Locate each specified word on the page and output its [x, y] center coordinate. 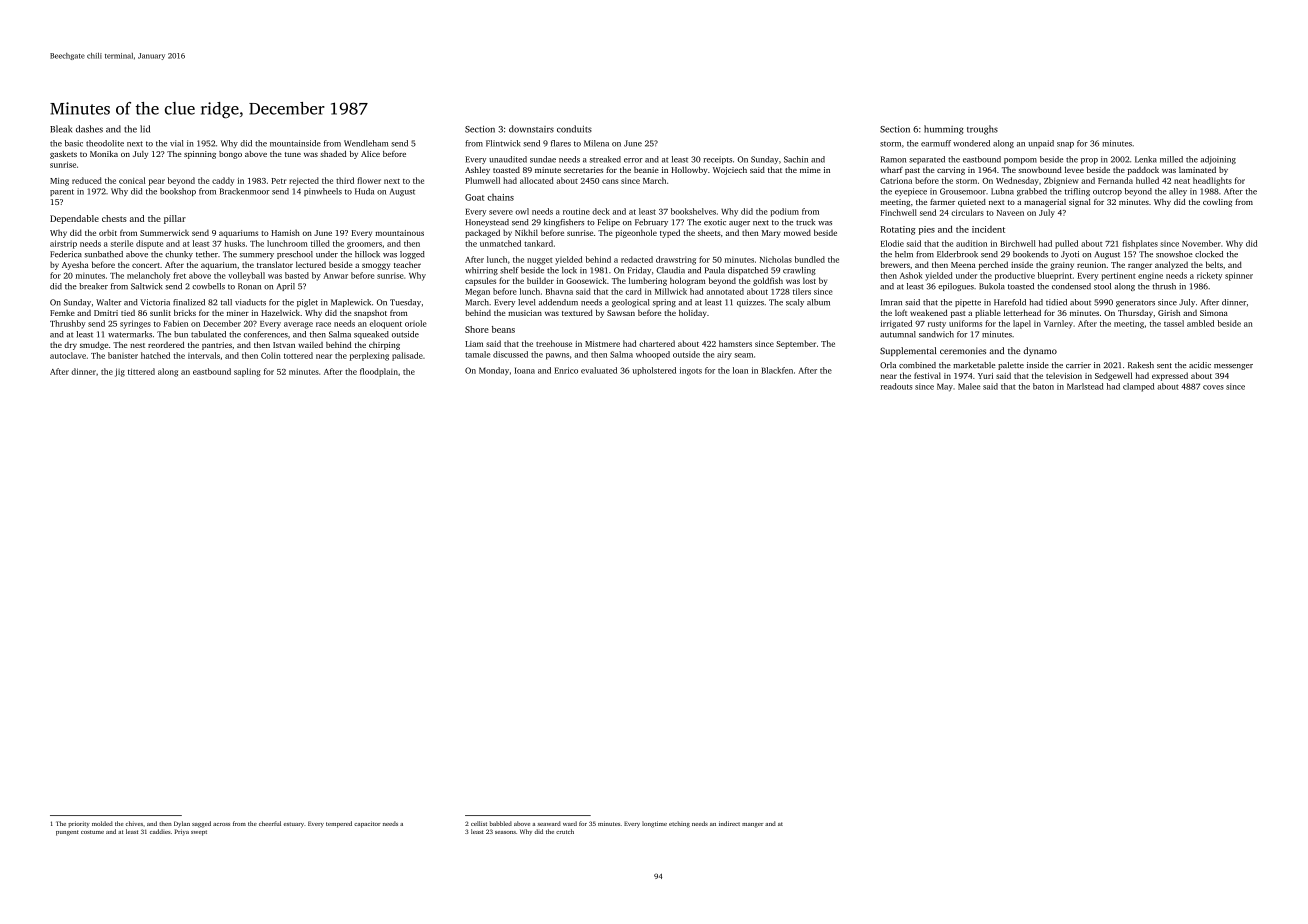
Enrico [566, 370]
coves [1213, 387]
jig [120, 372]
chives [134, 823]
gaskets [63, 155]
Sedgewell [1113, 376]
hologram [688, 281]
